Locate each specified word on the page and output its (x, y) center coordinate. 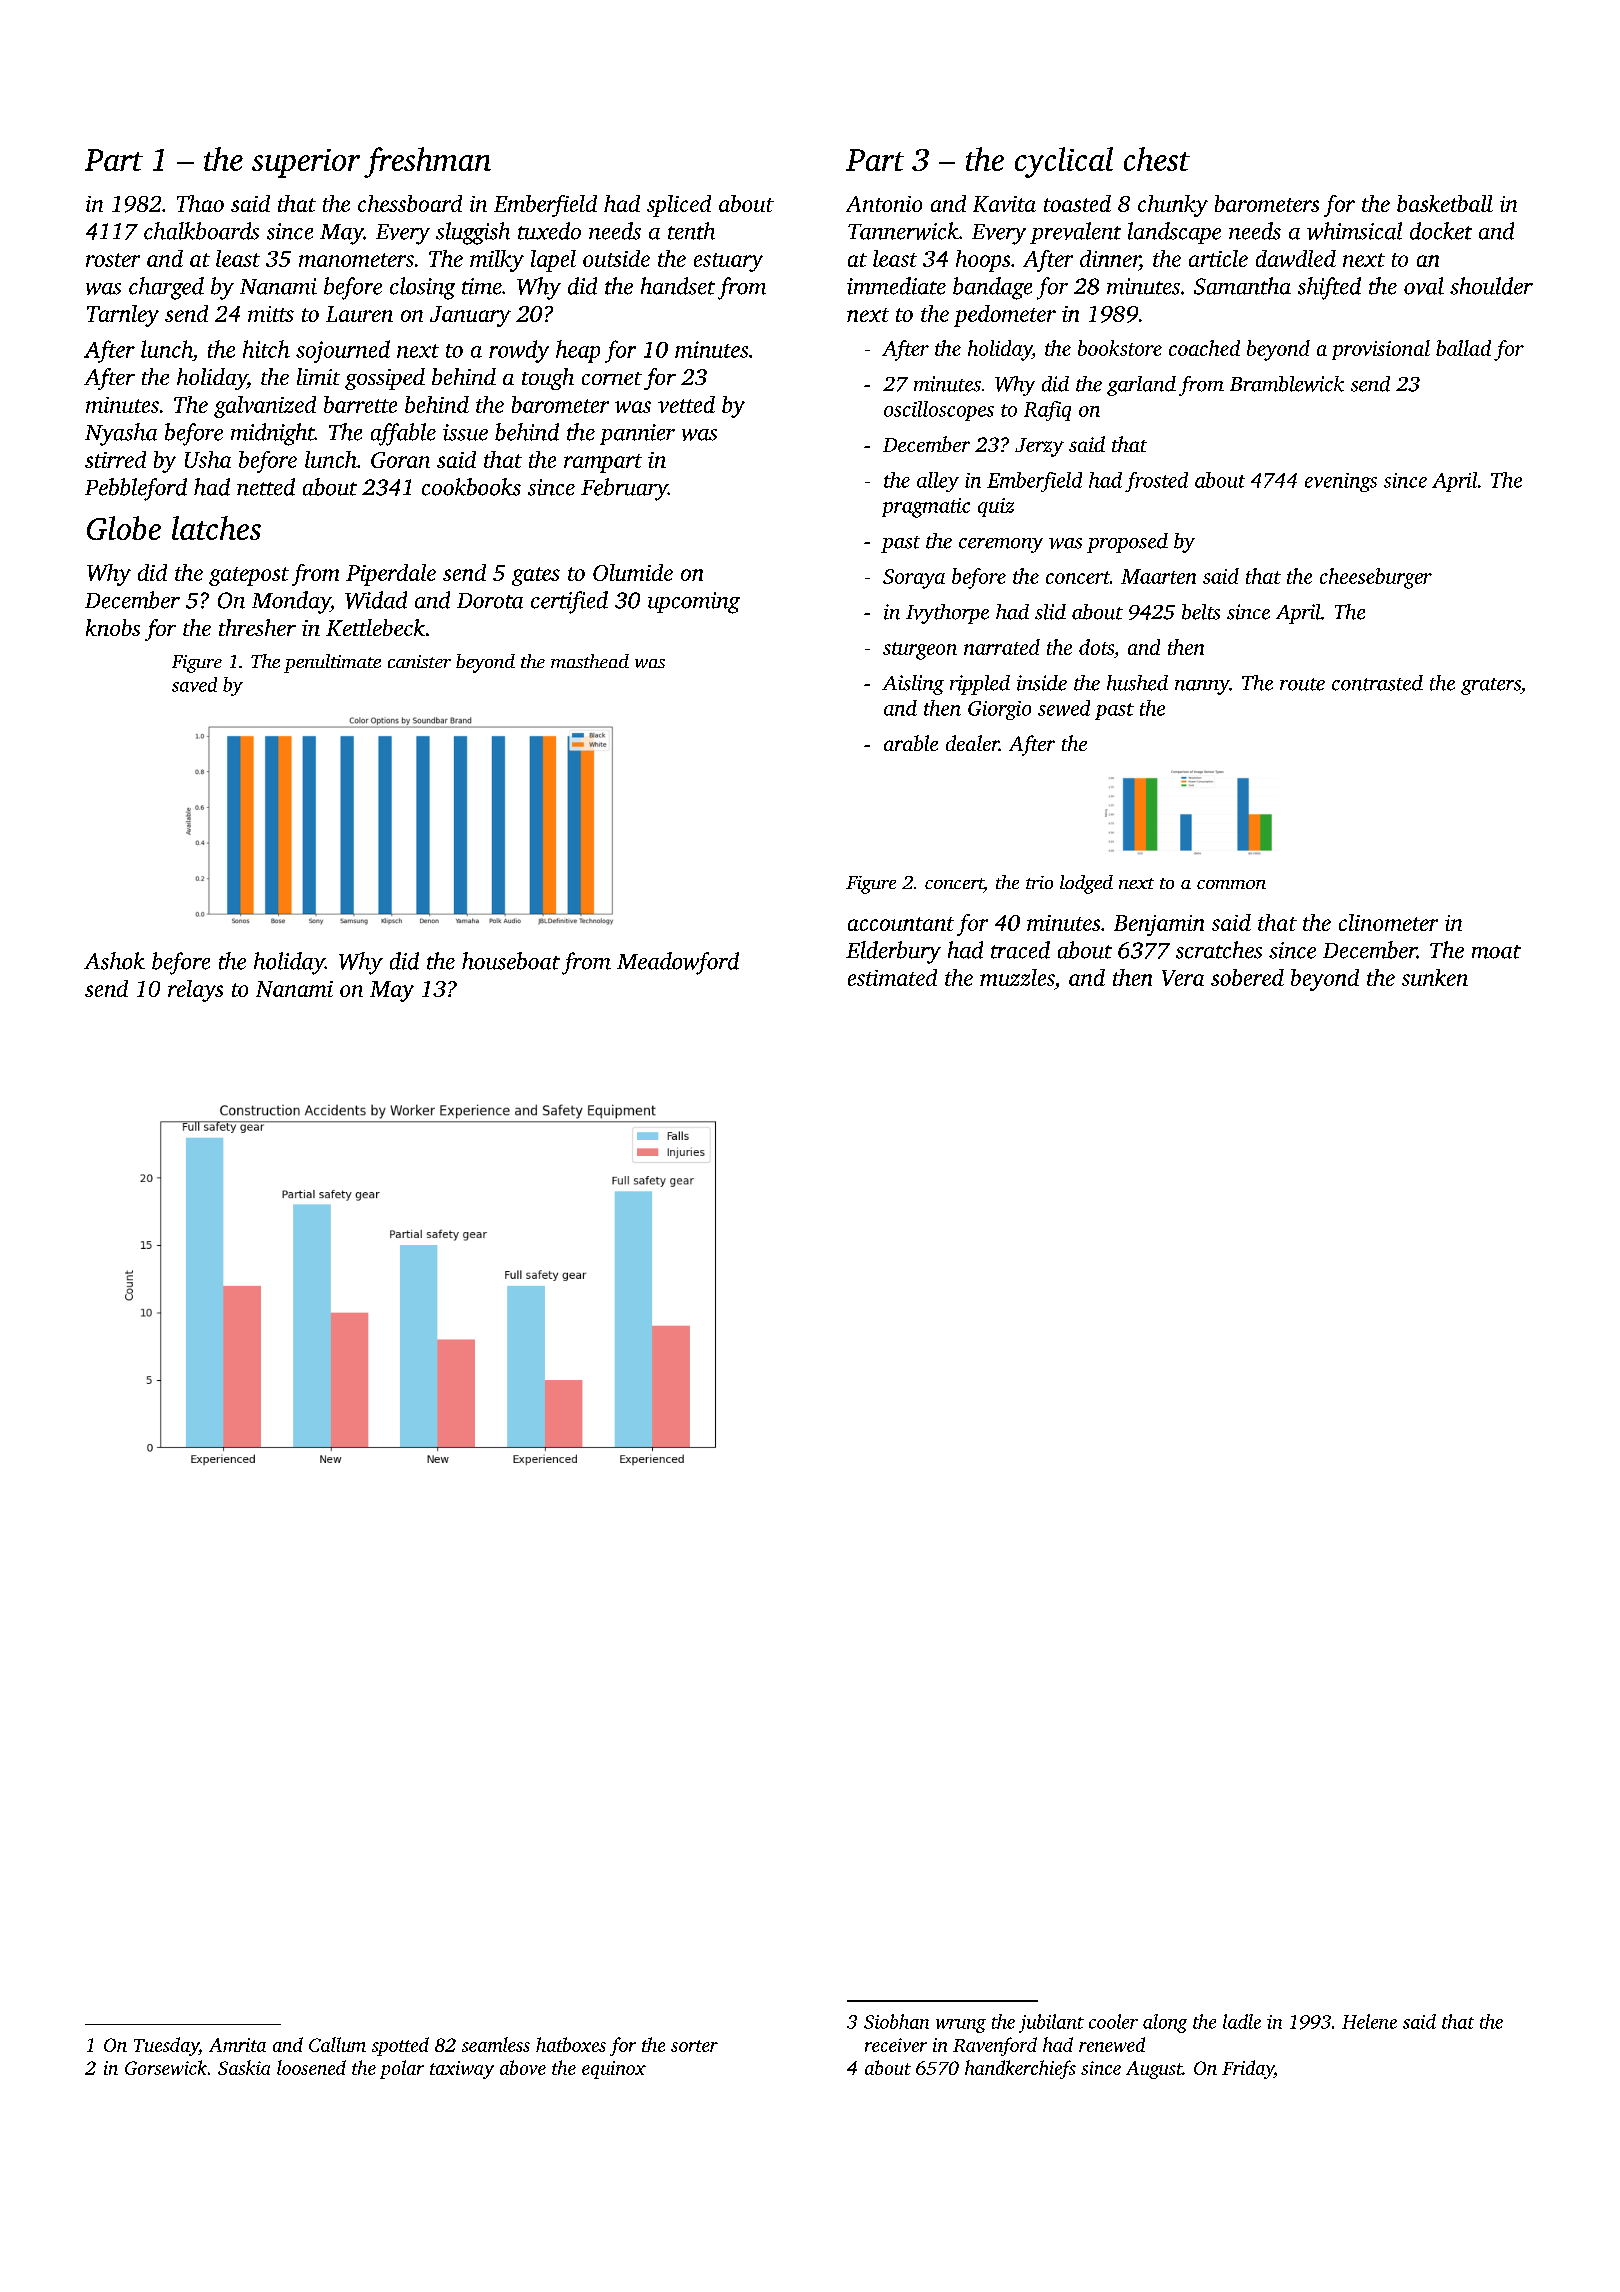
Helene (1369, 2021)
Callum (337, 2044)
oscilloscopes (939, 411)
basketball (1445, 203)
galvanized (265, 407)
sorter (694, 2046)
